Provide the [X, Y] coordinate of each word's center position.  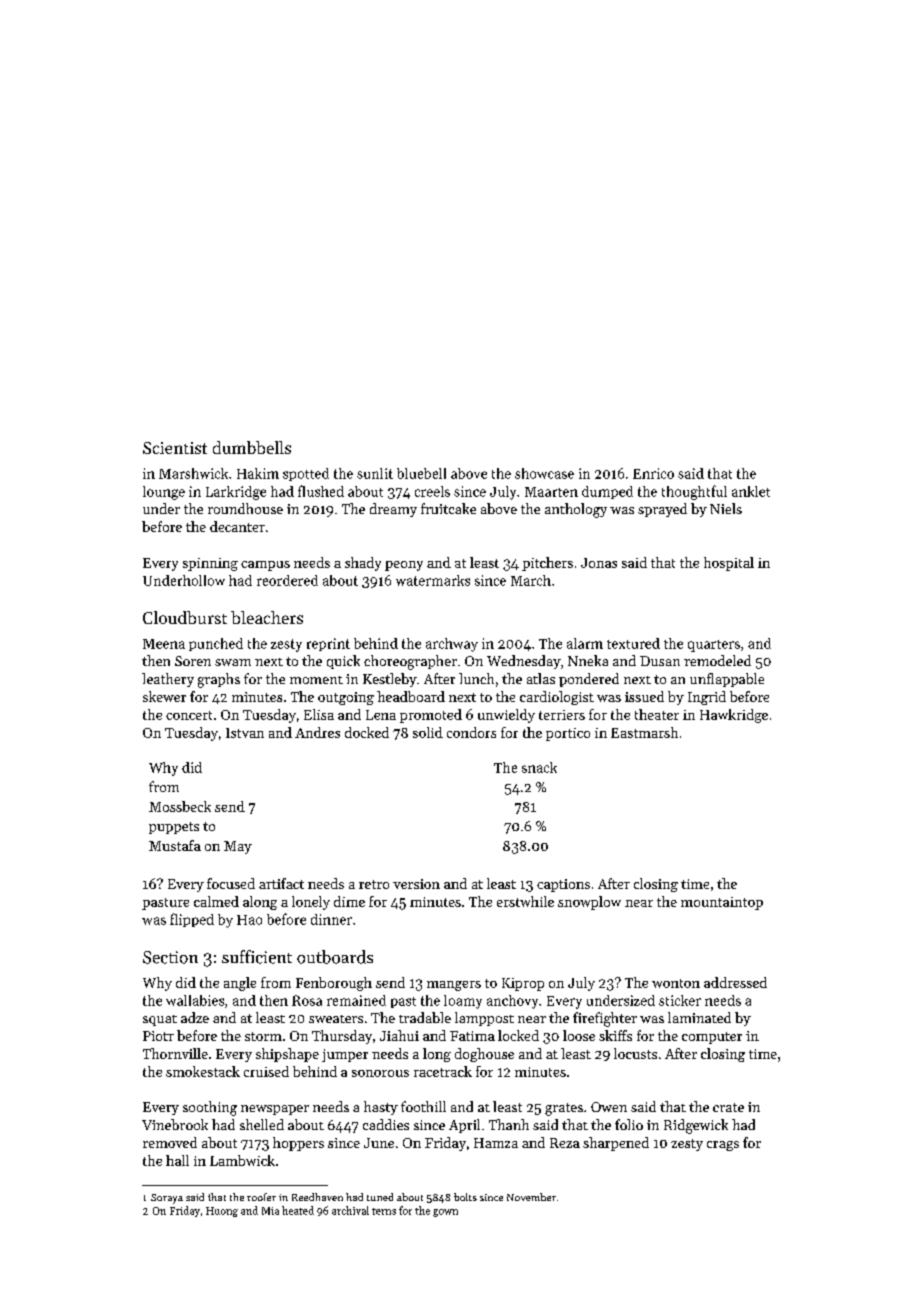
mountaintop [722, 903]
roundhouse [245, 508]
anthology [576, 510]
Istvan [245, 733]
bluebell [421, 473]
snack [539, 767]
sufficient [257, 957]
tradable [425, 1017]
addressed [735, 982]
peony [404, 566]
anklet [751, 491]
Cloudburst [185, 617]
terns [384, 1211]
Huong [222, 1212]
